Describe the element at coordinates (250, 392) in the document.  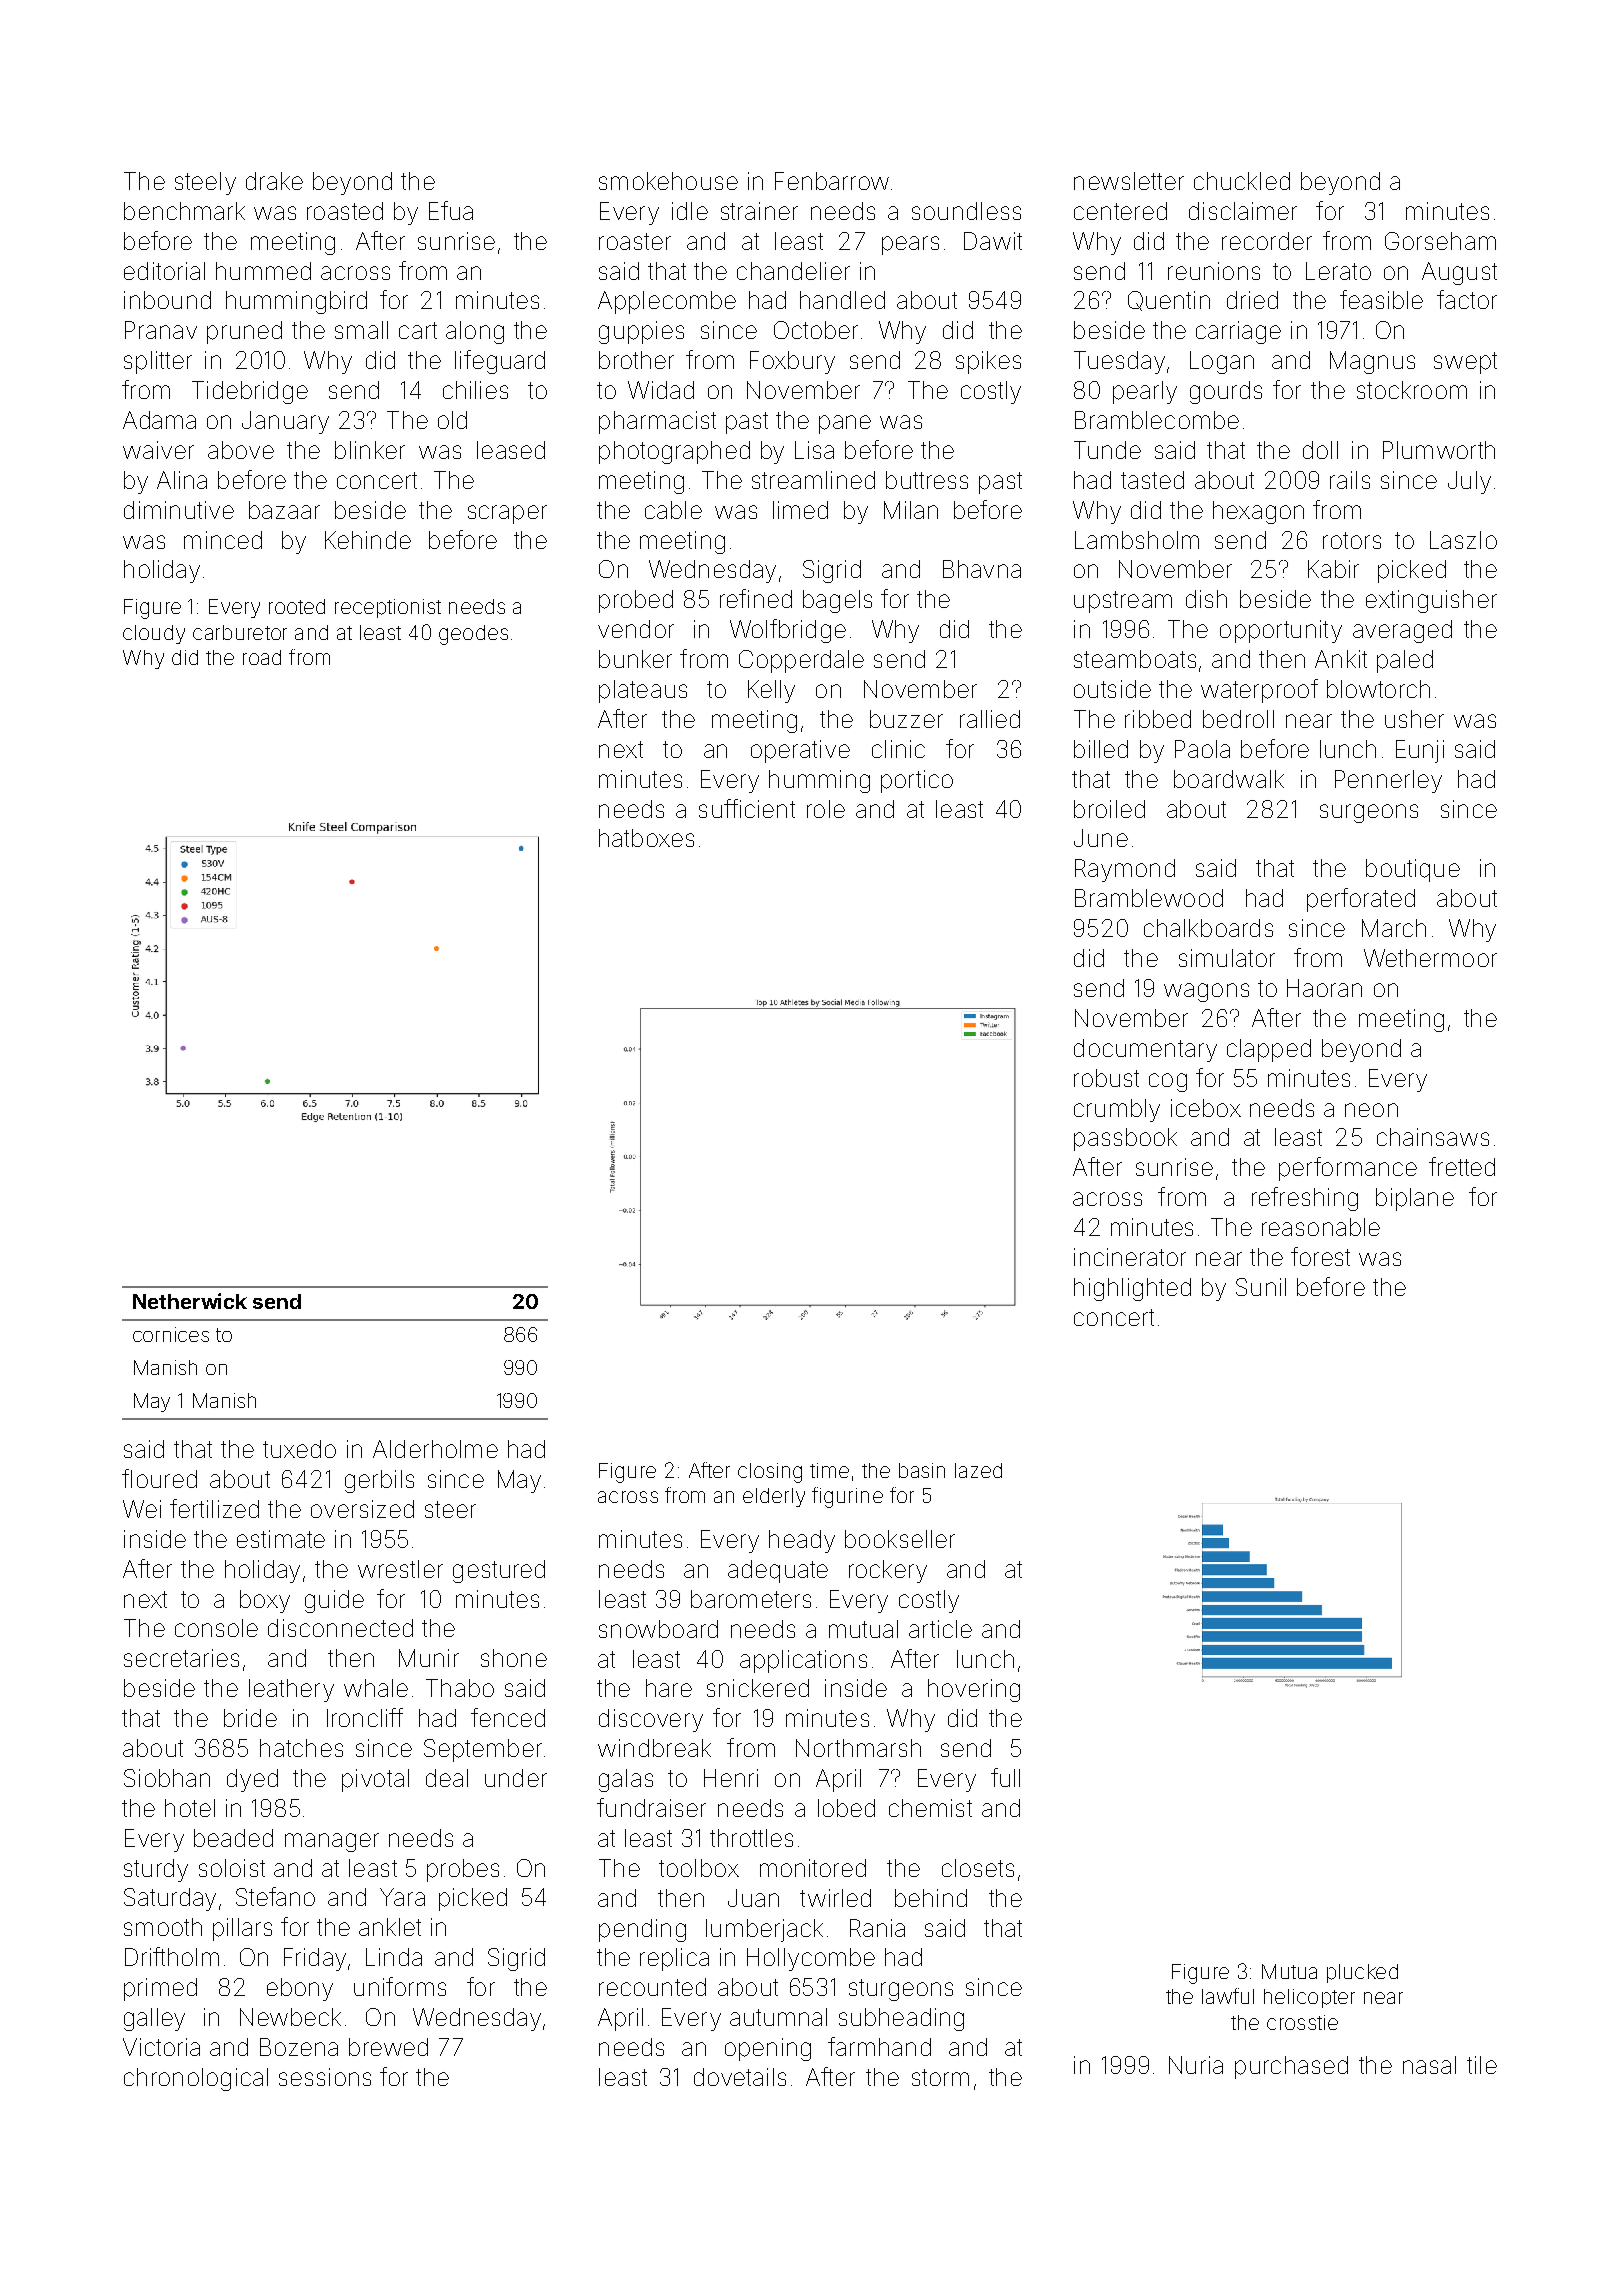
I see `Tidebridge` at that location.
